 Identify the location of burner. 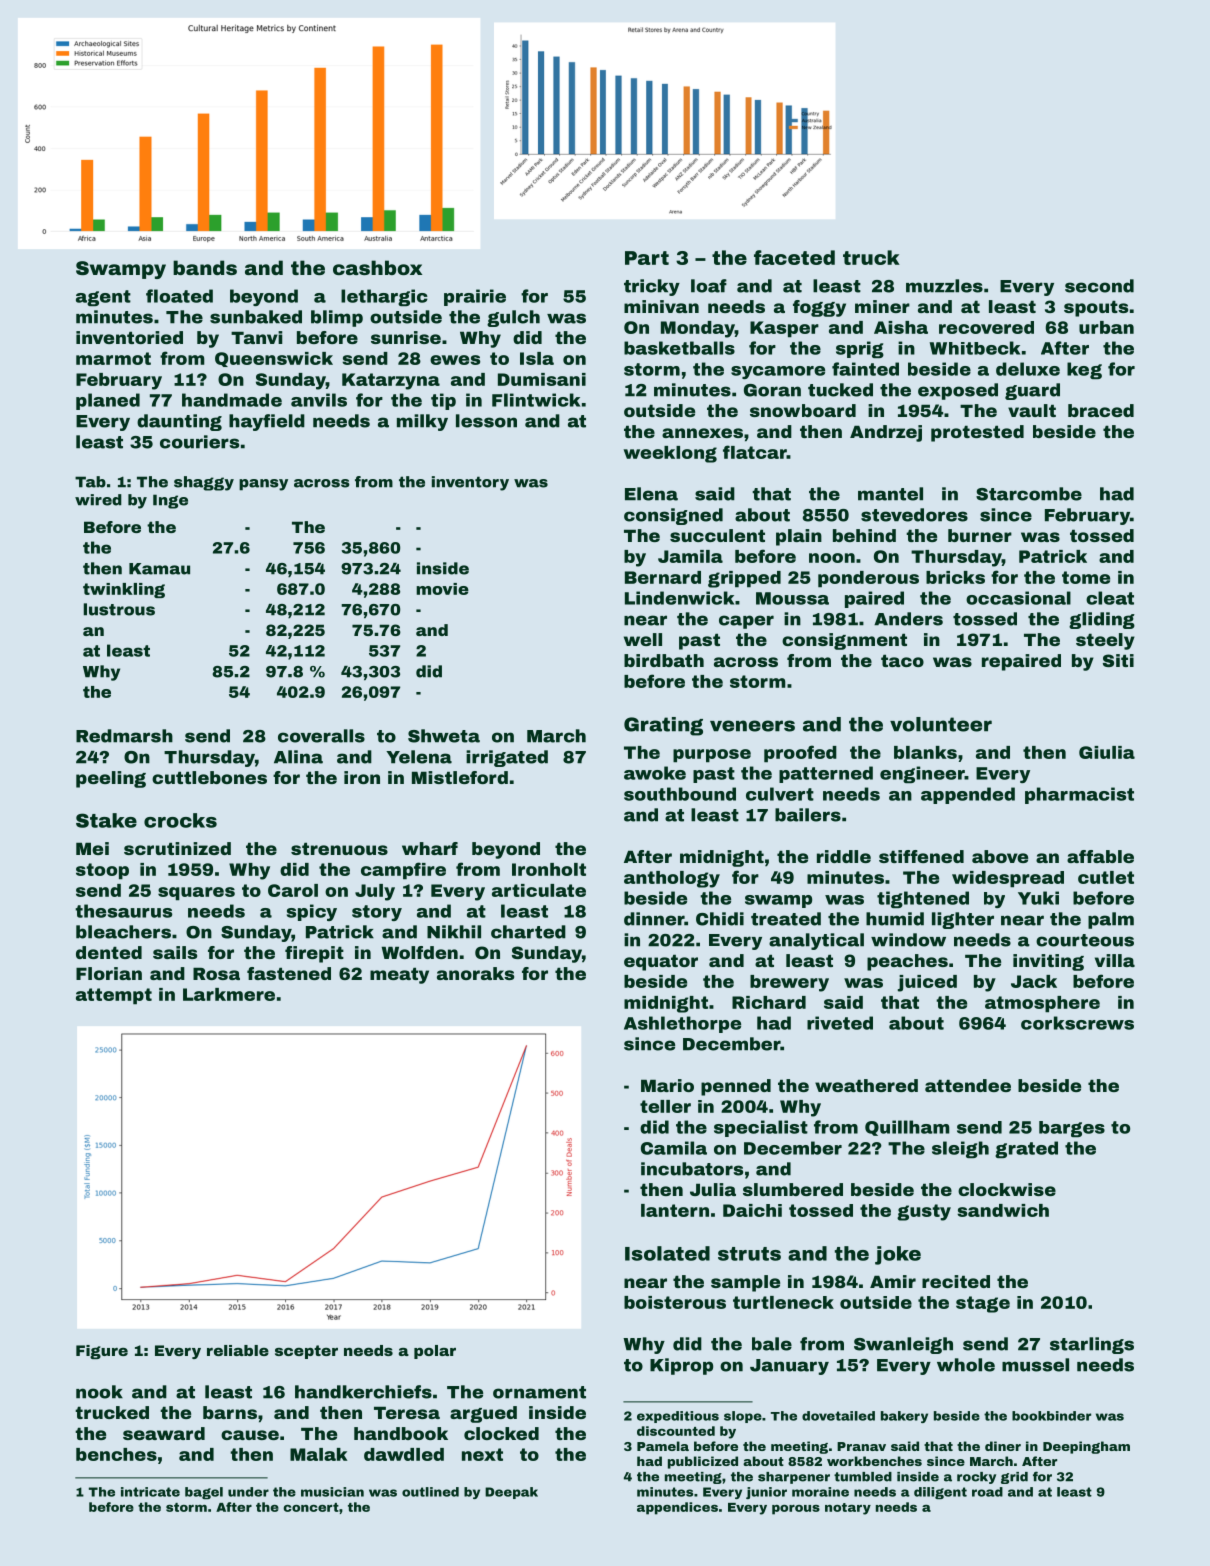
(980, 535).
